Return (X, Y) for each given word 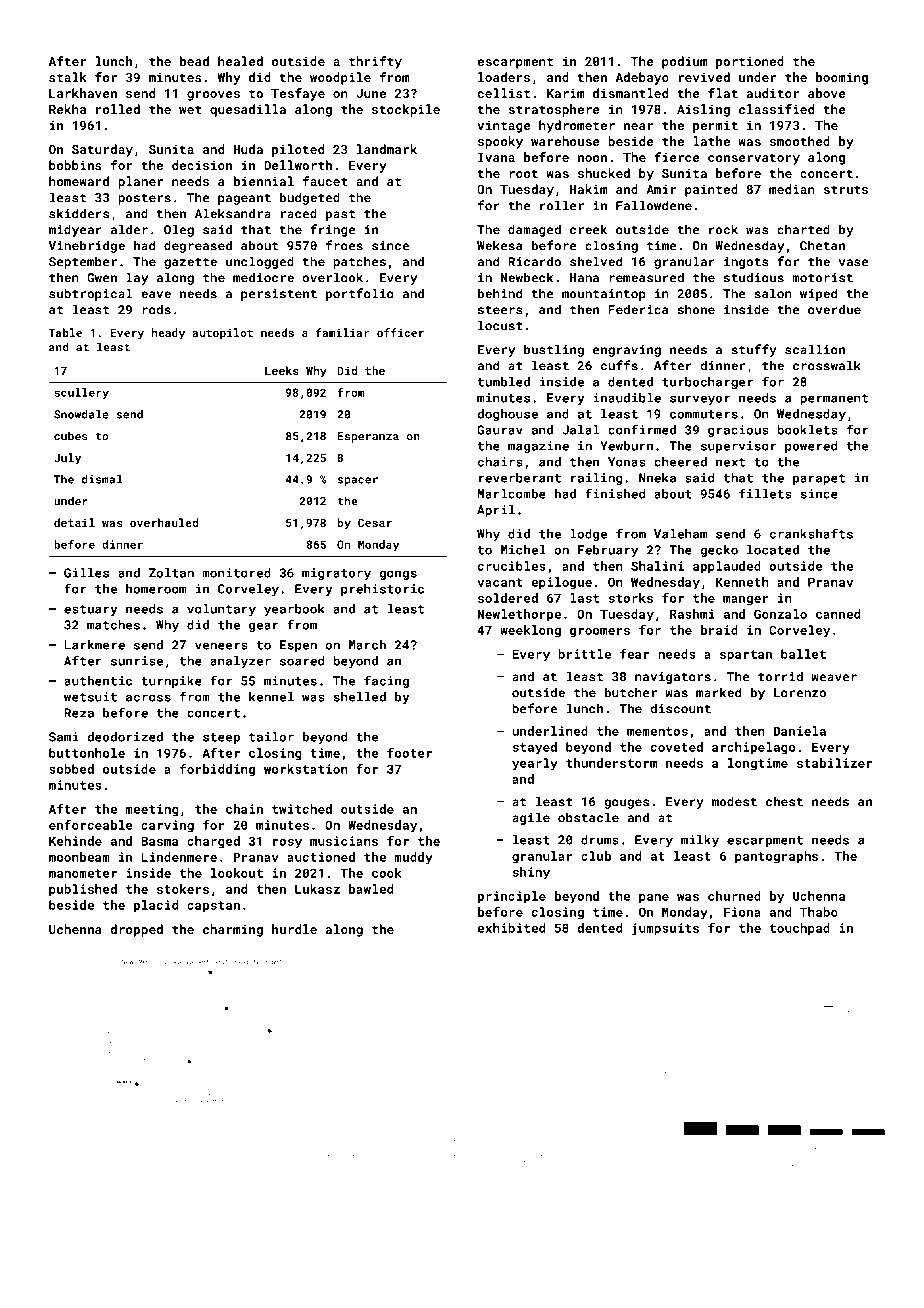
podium (684, 62)
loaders (504, 77)
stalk (68, 77)
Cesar (375, 522)
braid (719, 630)
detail (74, 522)
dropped (136, 930)
